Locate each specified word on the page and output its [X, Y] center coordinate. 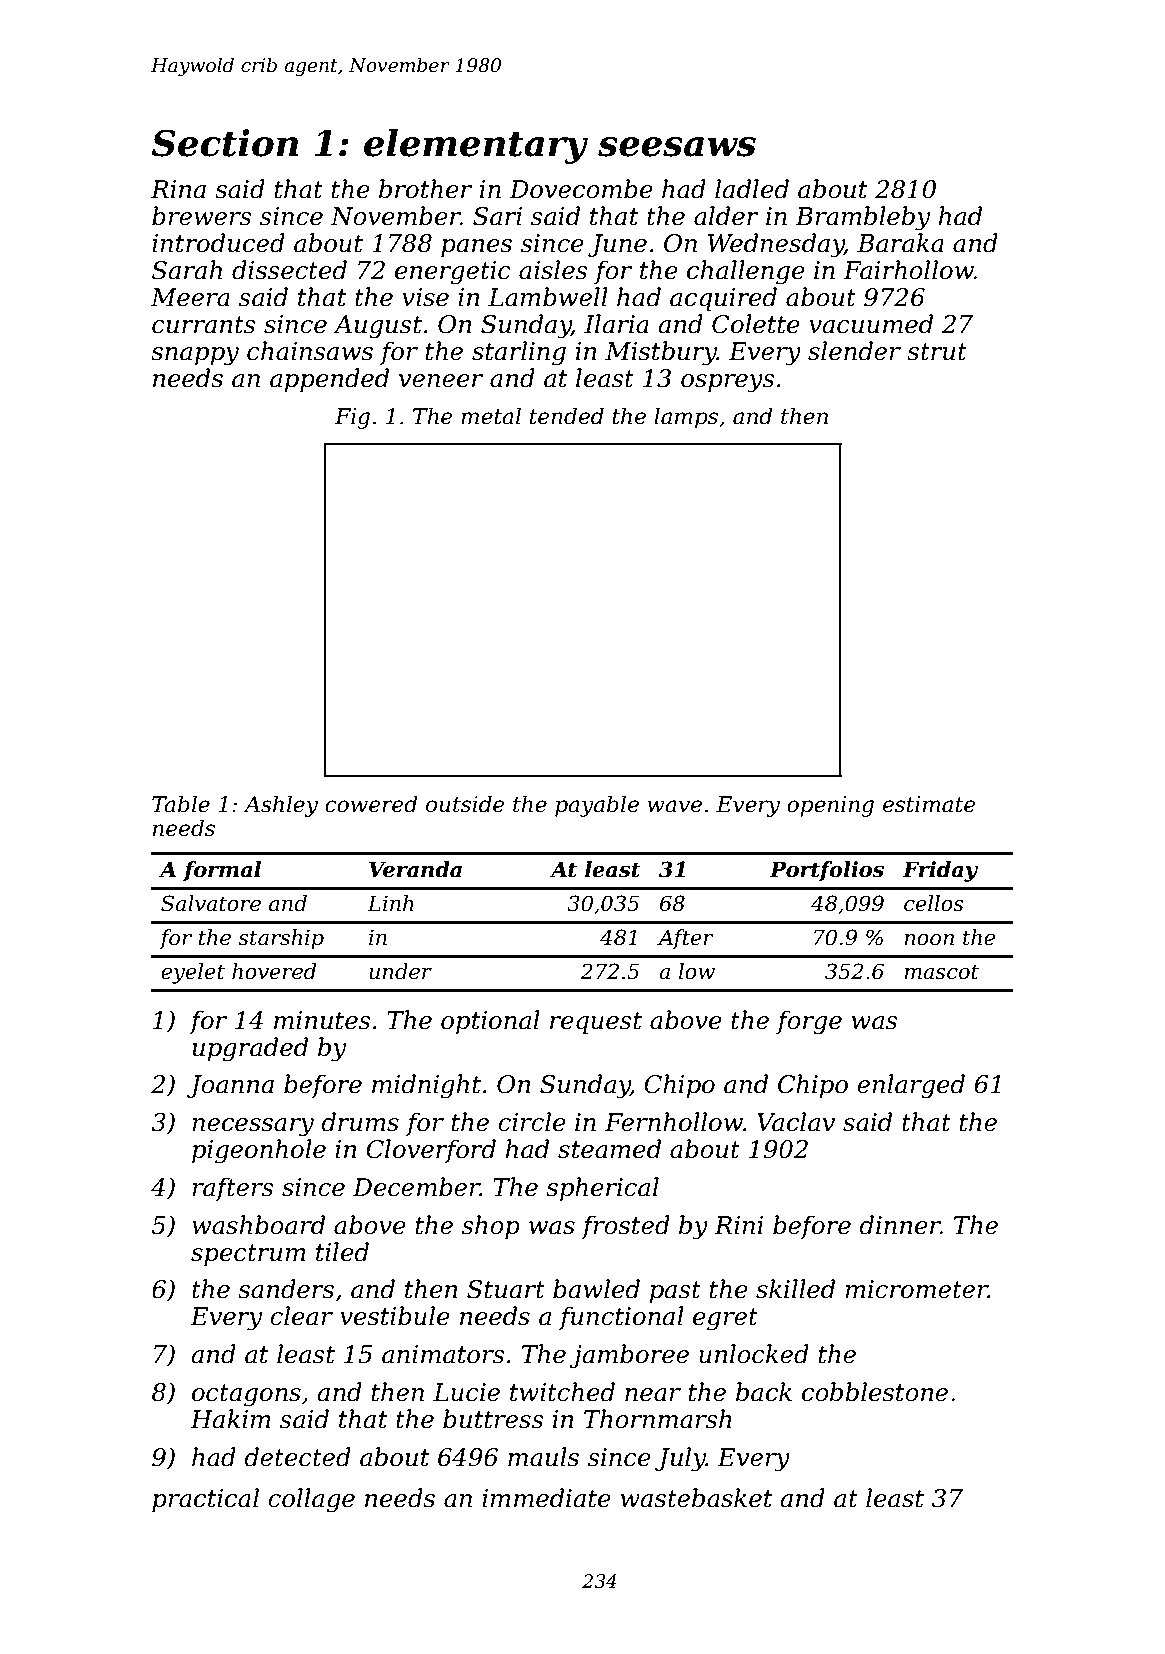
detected [297, 1457]
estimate [929, 804]
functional [621, 1318]
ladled [752, 189]
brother [425, 189]
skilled [795, 1289]
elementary [476, 146]
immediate [546, 1498]
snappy [195, 356]
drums [360, 1122]
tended [567, 416]
